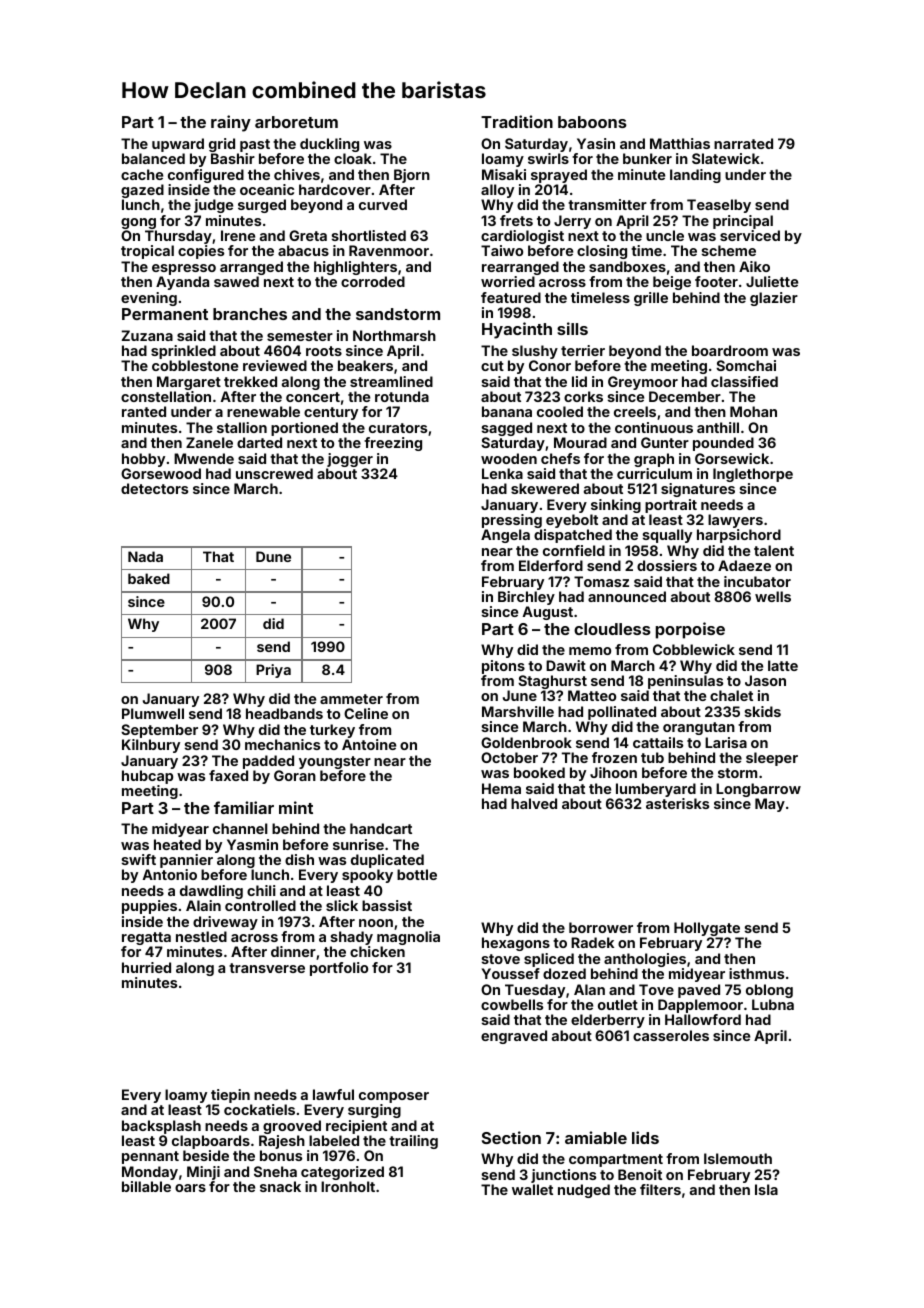 The height and width of the screenshot is (1308, 924). What do you see at coordinates (548, 613) in the screenshot?
I see `August` at bounding box center [548, 613].
